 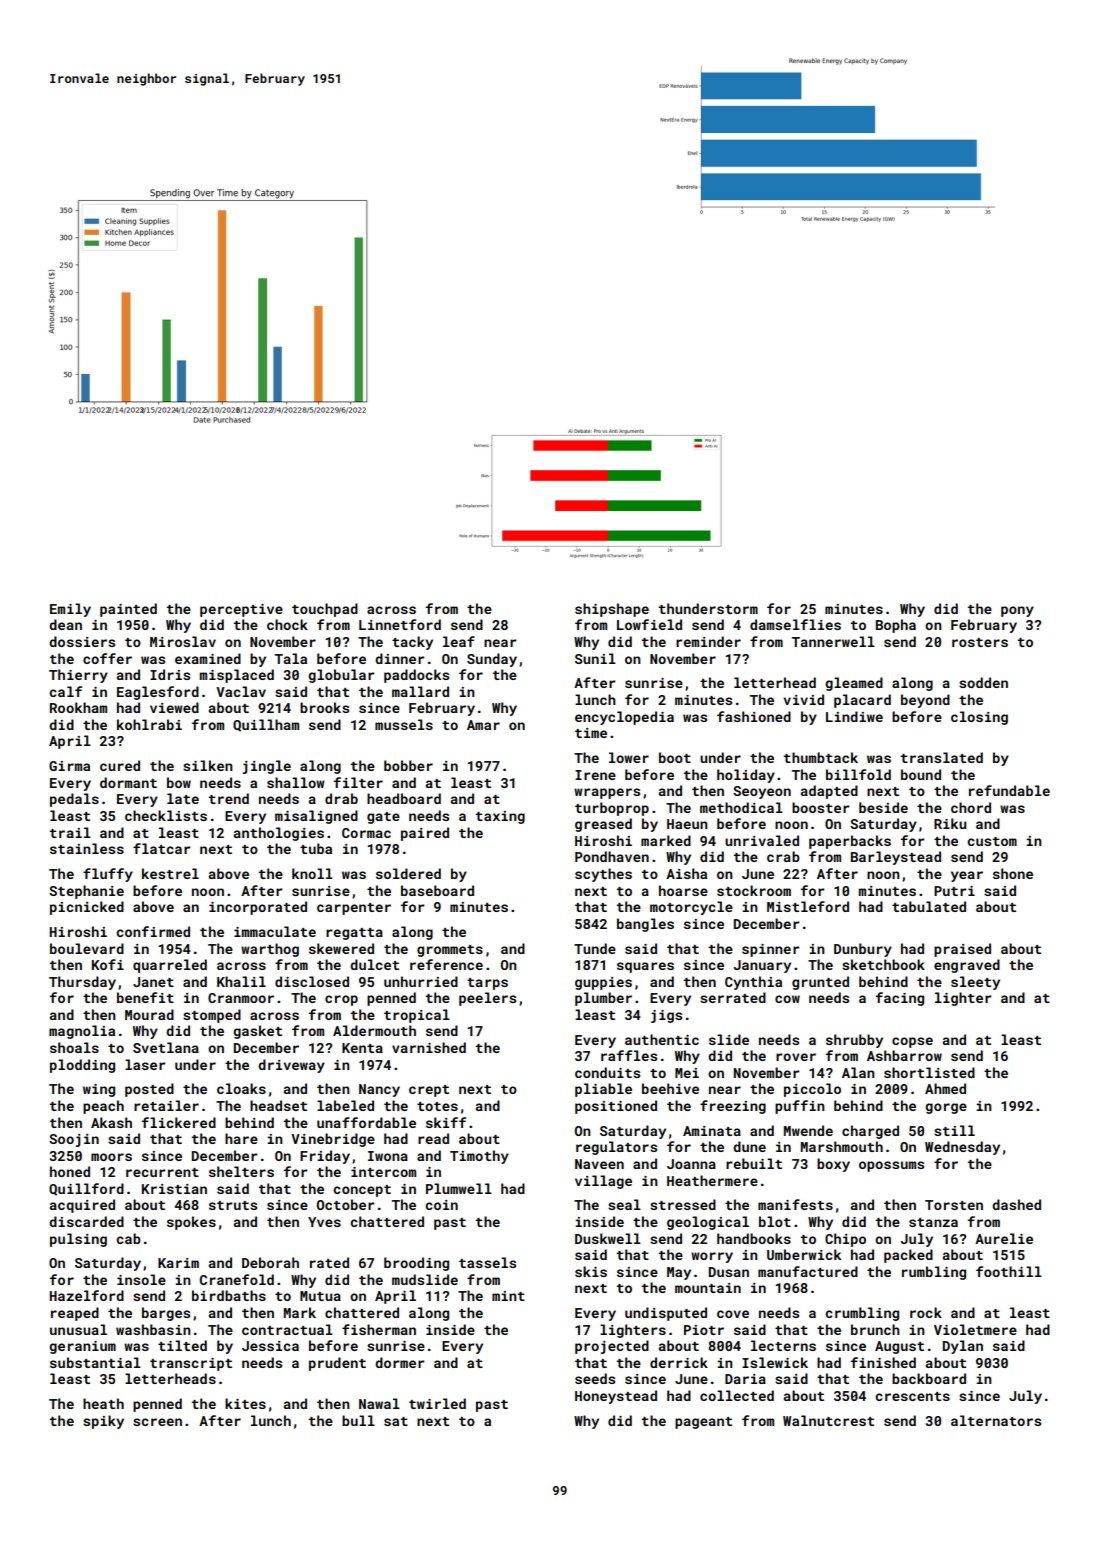 What do you see at coordinates (245, 1403) in the document?
I see `kites` at bounding box center [245, 1403].
